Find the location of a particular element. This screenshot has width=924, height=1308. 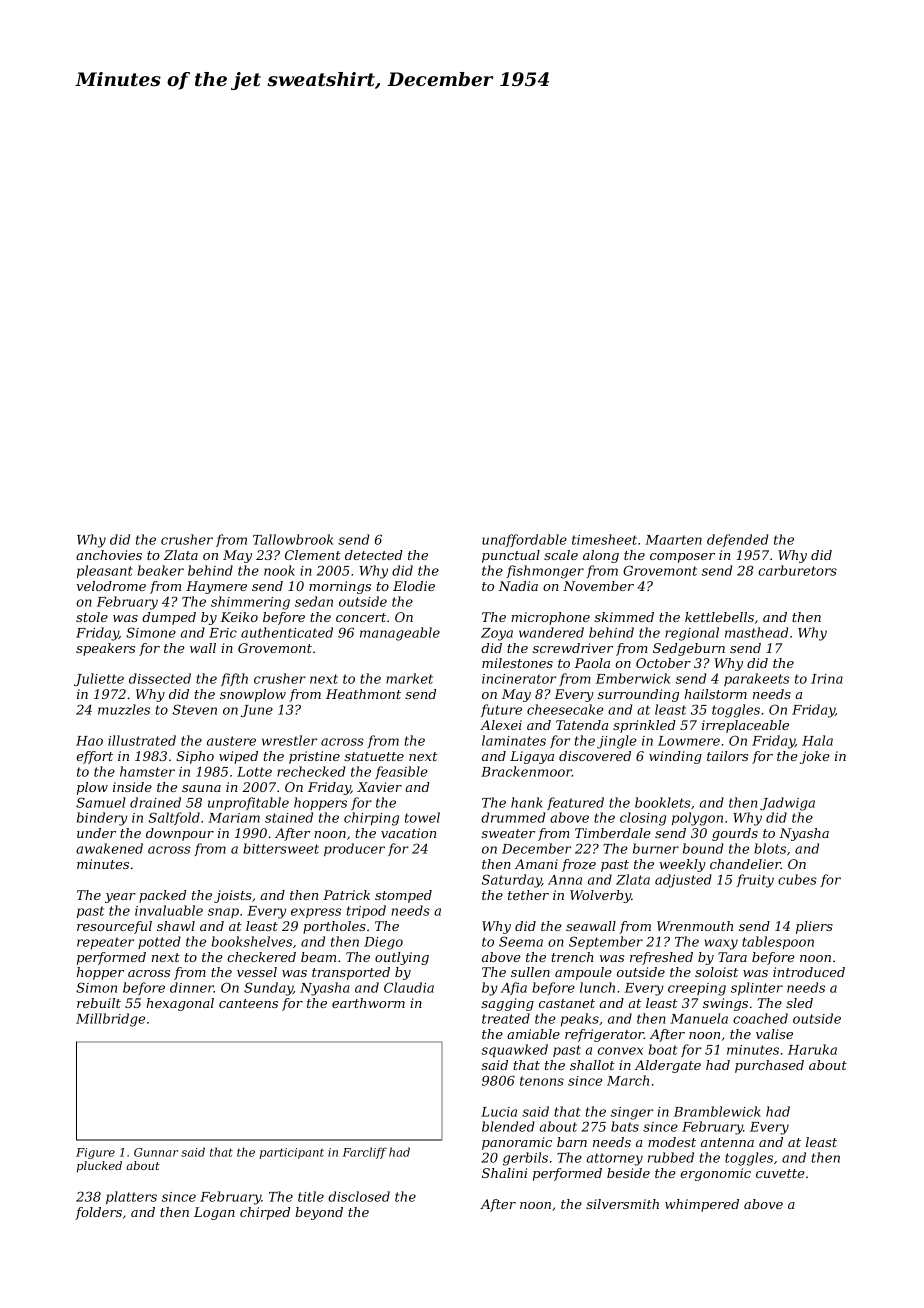

platters is located at coordinates (131, 1197).
